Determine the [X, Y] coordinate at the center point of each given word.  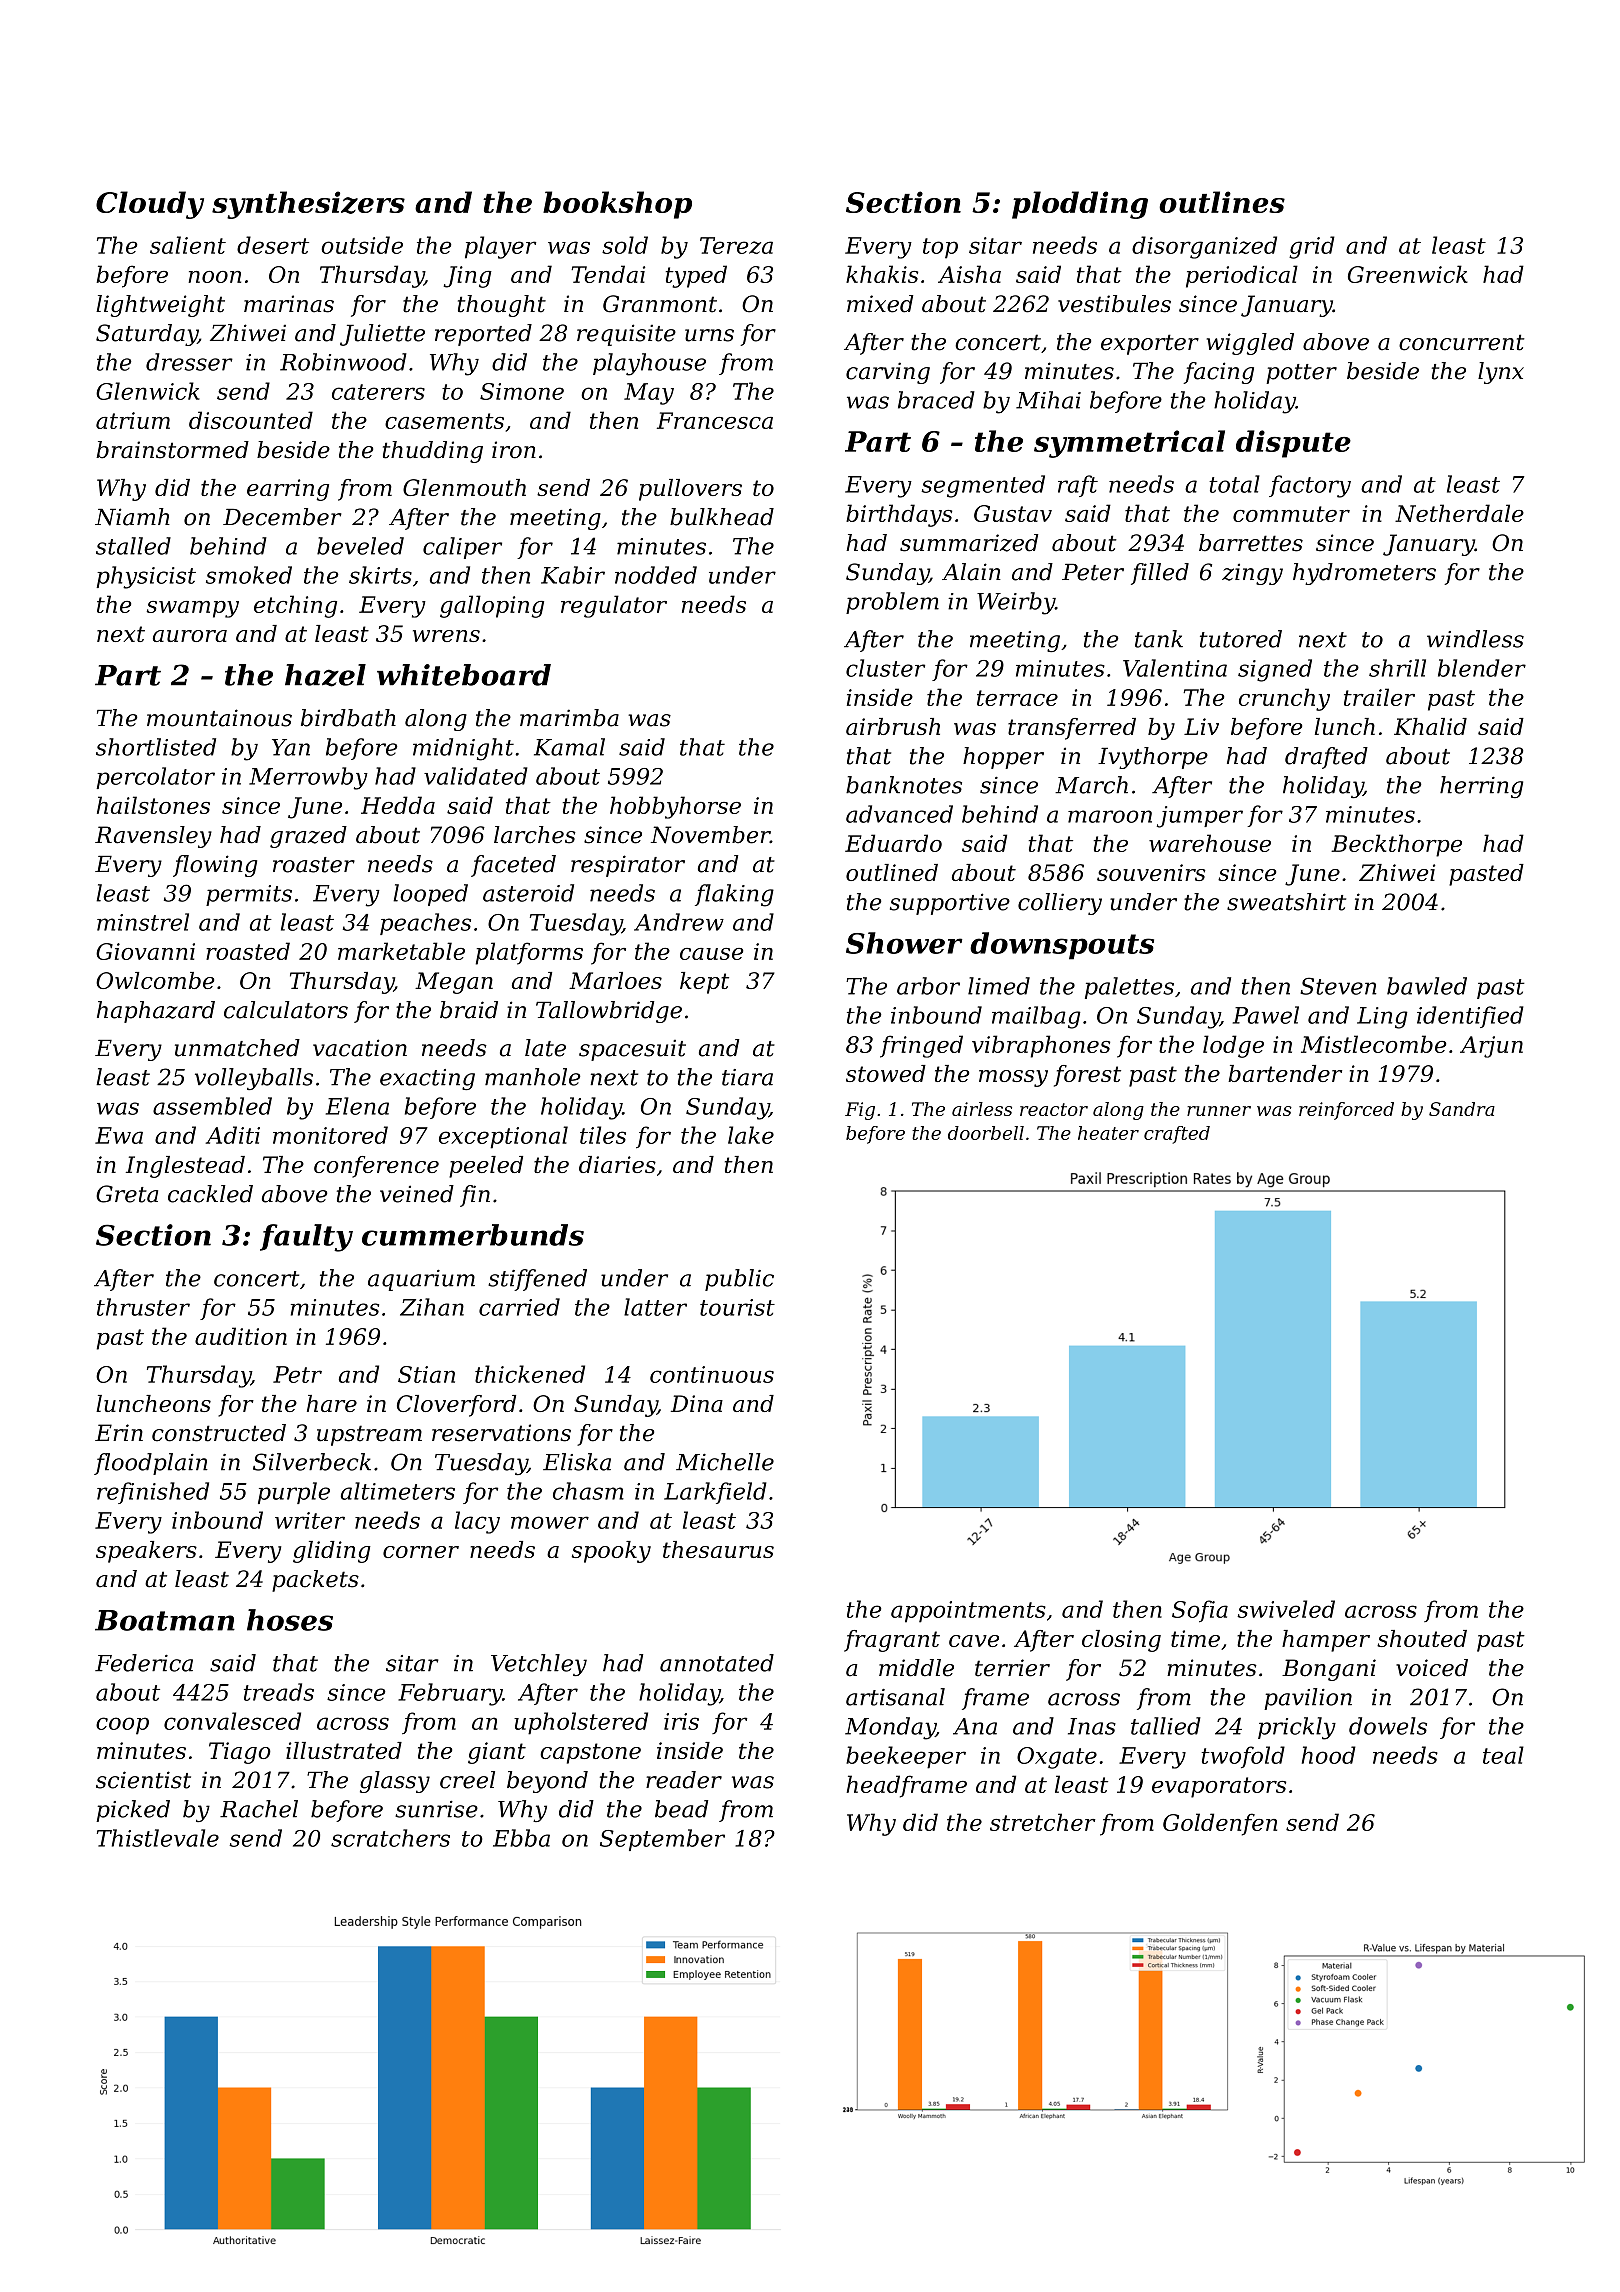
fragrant [892, 1641]
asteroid [528, 893]
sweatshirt [1286, 902]
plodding [1080, 205]
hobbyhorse [675, 807]
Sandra [1462, 1109]
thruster [143, 1307]
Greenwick [1408, 274]
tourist [737, 1307]
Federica [144, 1663]
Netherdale [1459, 513]
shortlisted [156, 747]
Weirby [1016, 603]
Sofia [1200, 1611]
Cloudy [150, 205]
